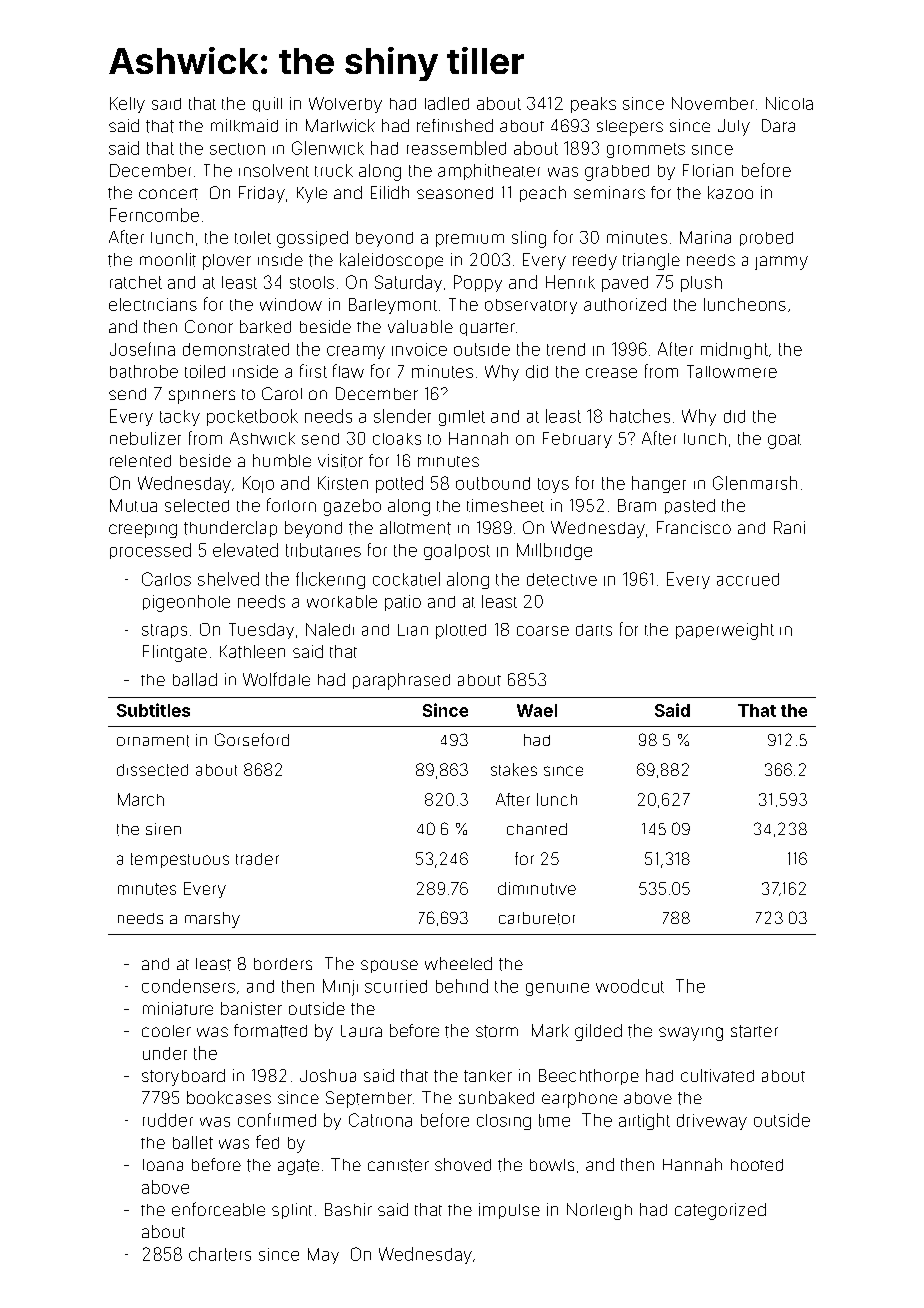  Describe the element at coordinates (537, 829) in the image. I see `chanted` at that location.
